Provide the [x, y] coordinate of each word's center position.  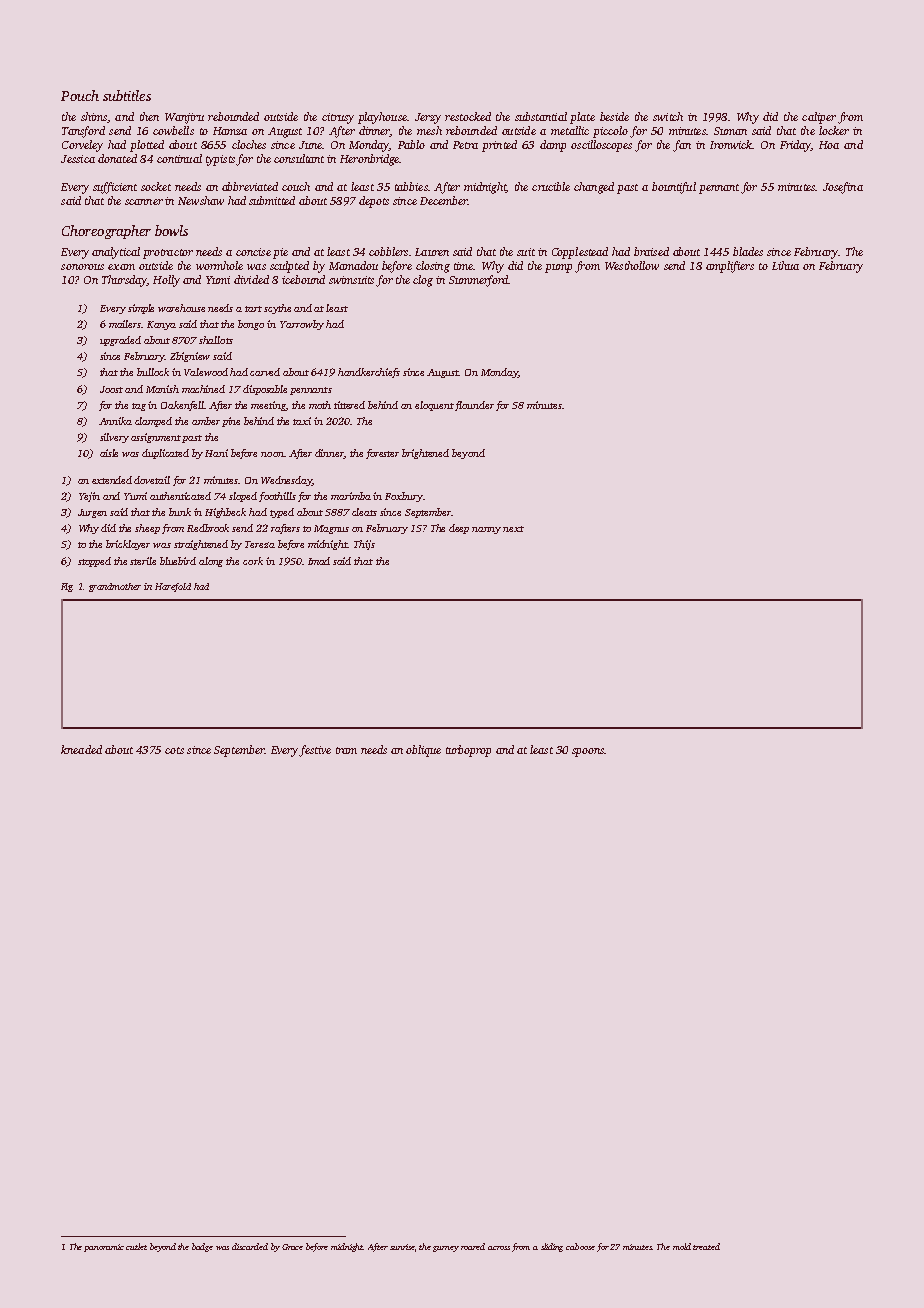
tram [346, 750]
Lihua [785, 265]
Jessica [78, 159]
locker [834, 130]
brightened [425, 454]
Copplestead [580, 253]
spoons [588, 752]
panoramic [104, 1248]
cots [174, 750]
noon [272, 454]
